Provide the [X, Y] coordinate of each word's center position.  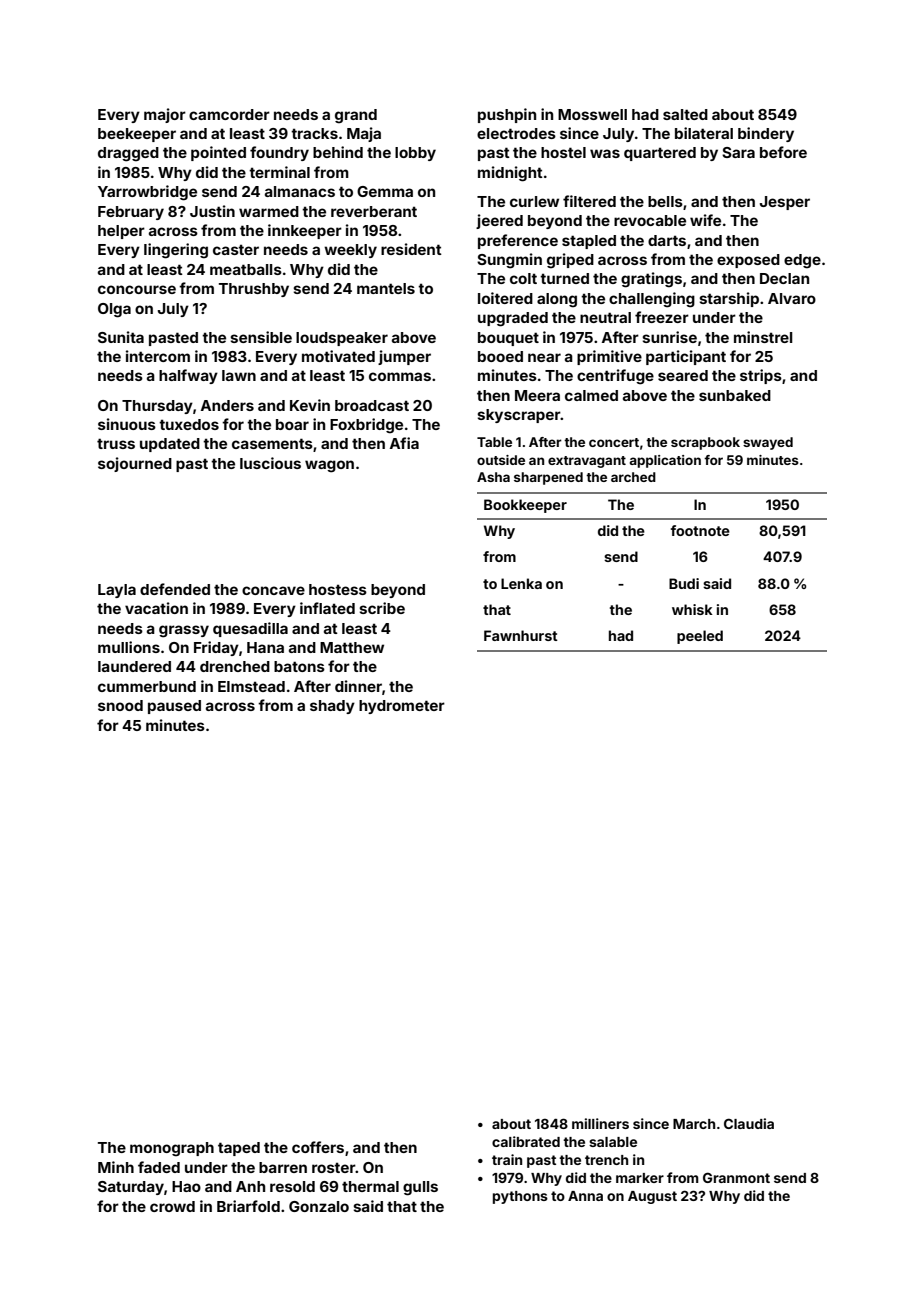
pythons [520, 1197]
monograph [172, 1149]
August [652, 1197]
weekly [350, 251]
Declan [784, 278]
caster [236, 249]
